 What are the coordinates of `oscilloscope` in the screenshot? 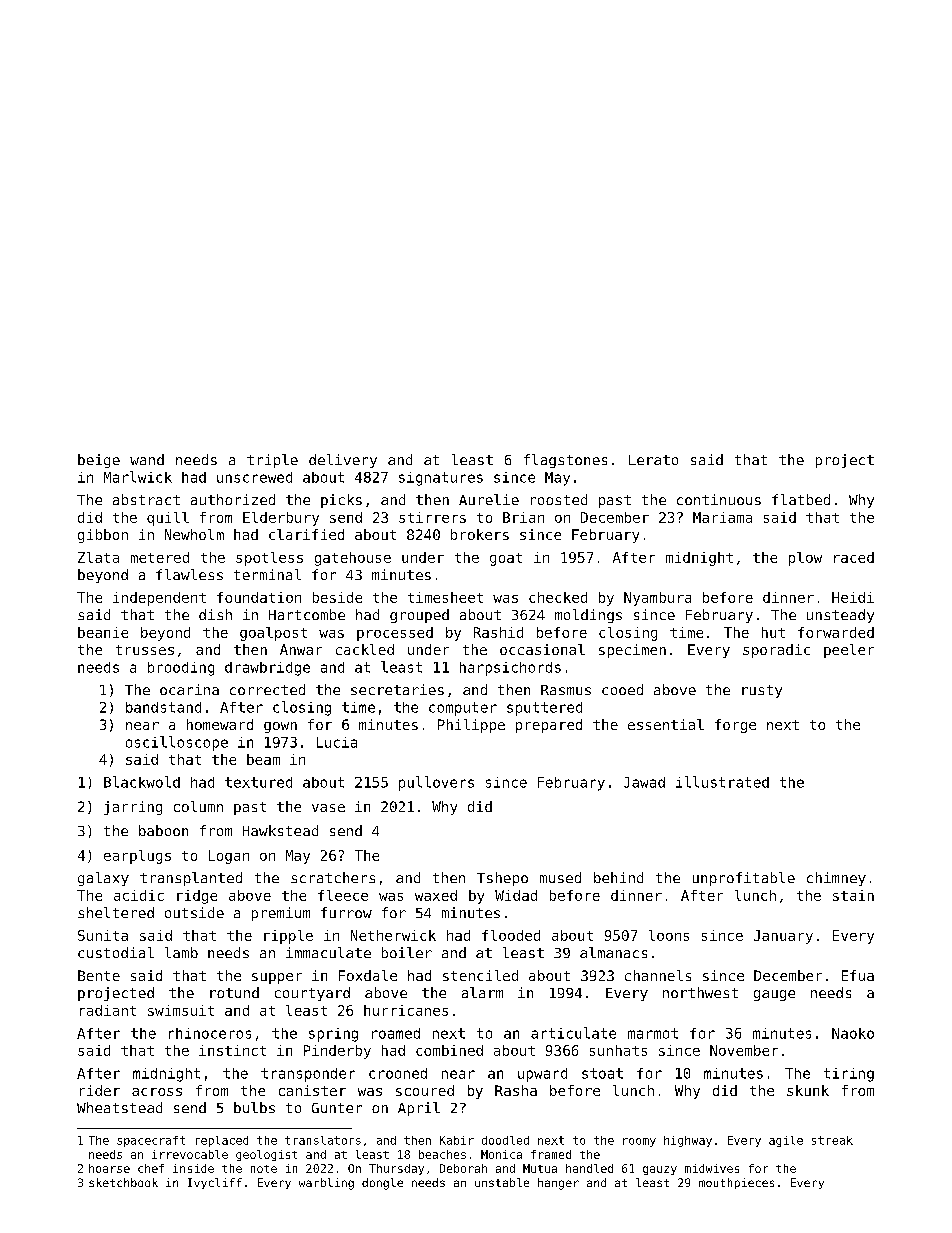 It's located at (177, 743).
